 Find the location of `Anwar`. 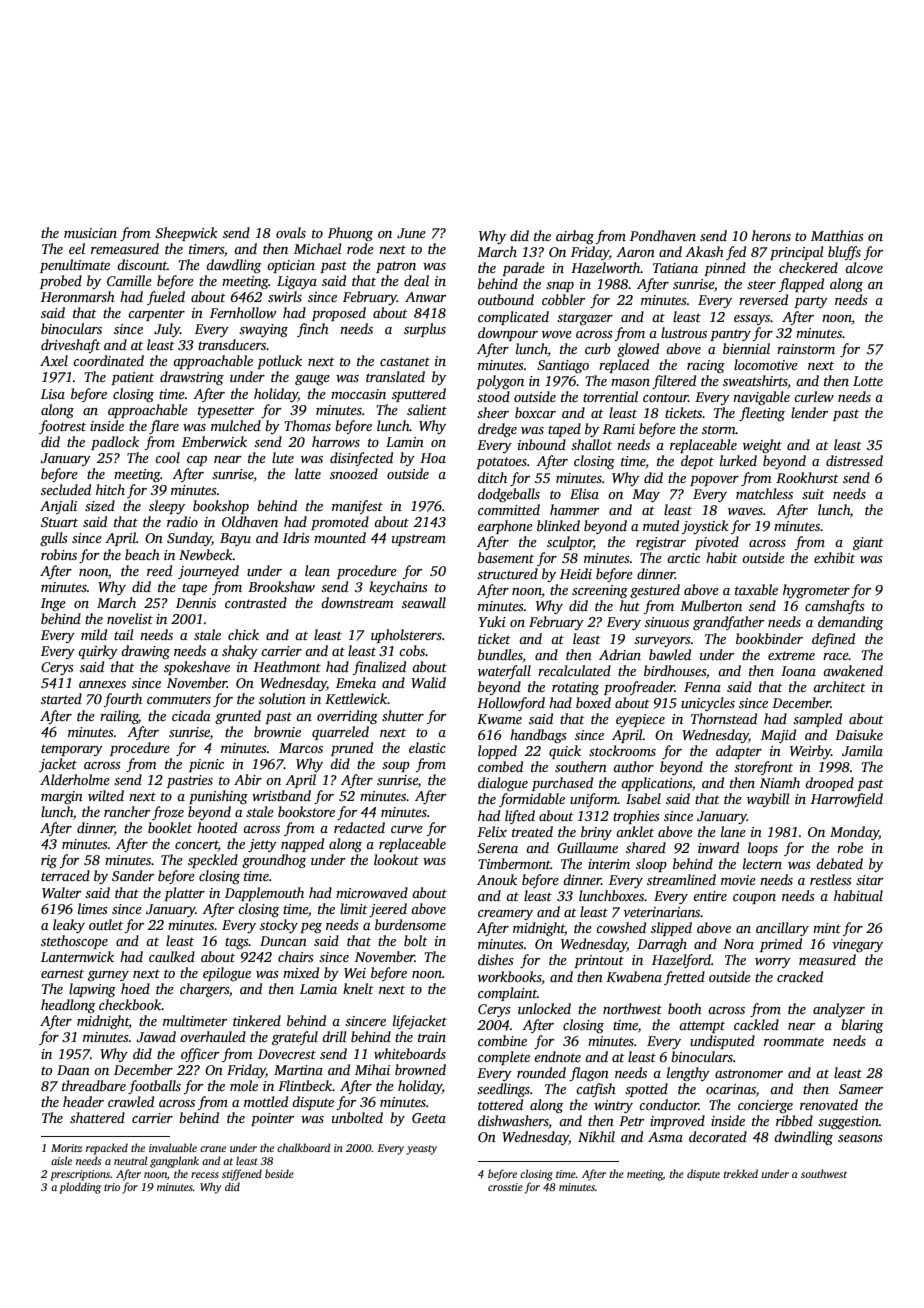

Anwar is located at coordinates (425, 297).
